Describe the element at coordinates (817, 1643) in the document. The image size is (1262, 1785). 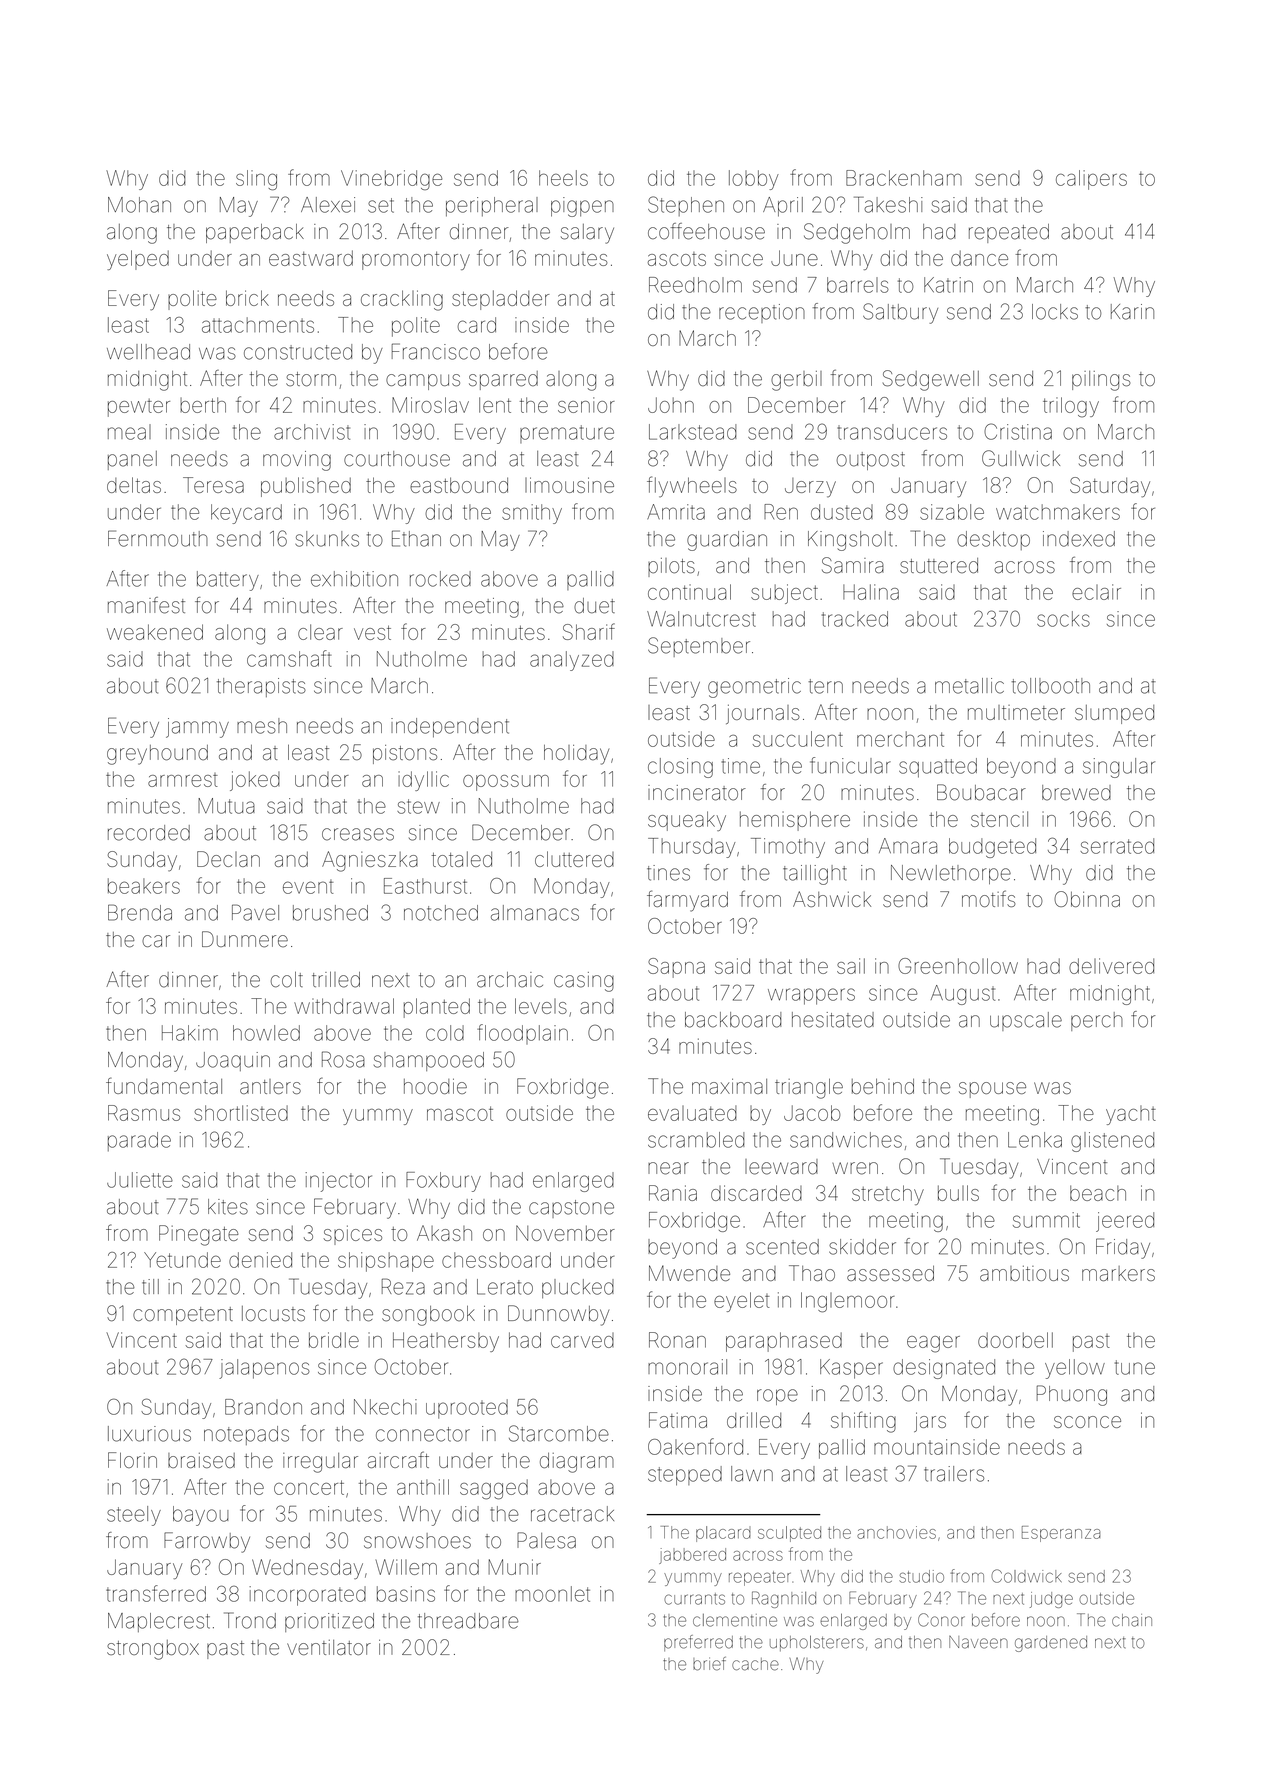
I see `upholsterers` at that location.
